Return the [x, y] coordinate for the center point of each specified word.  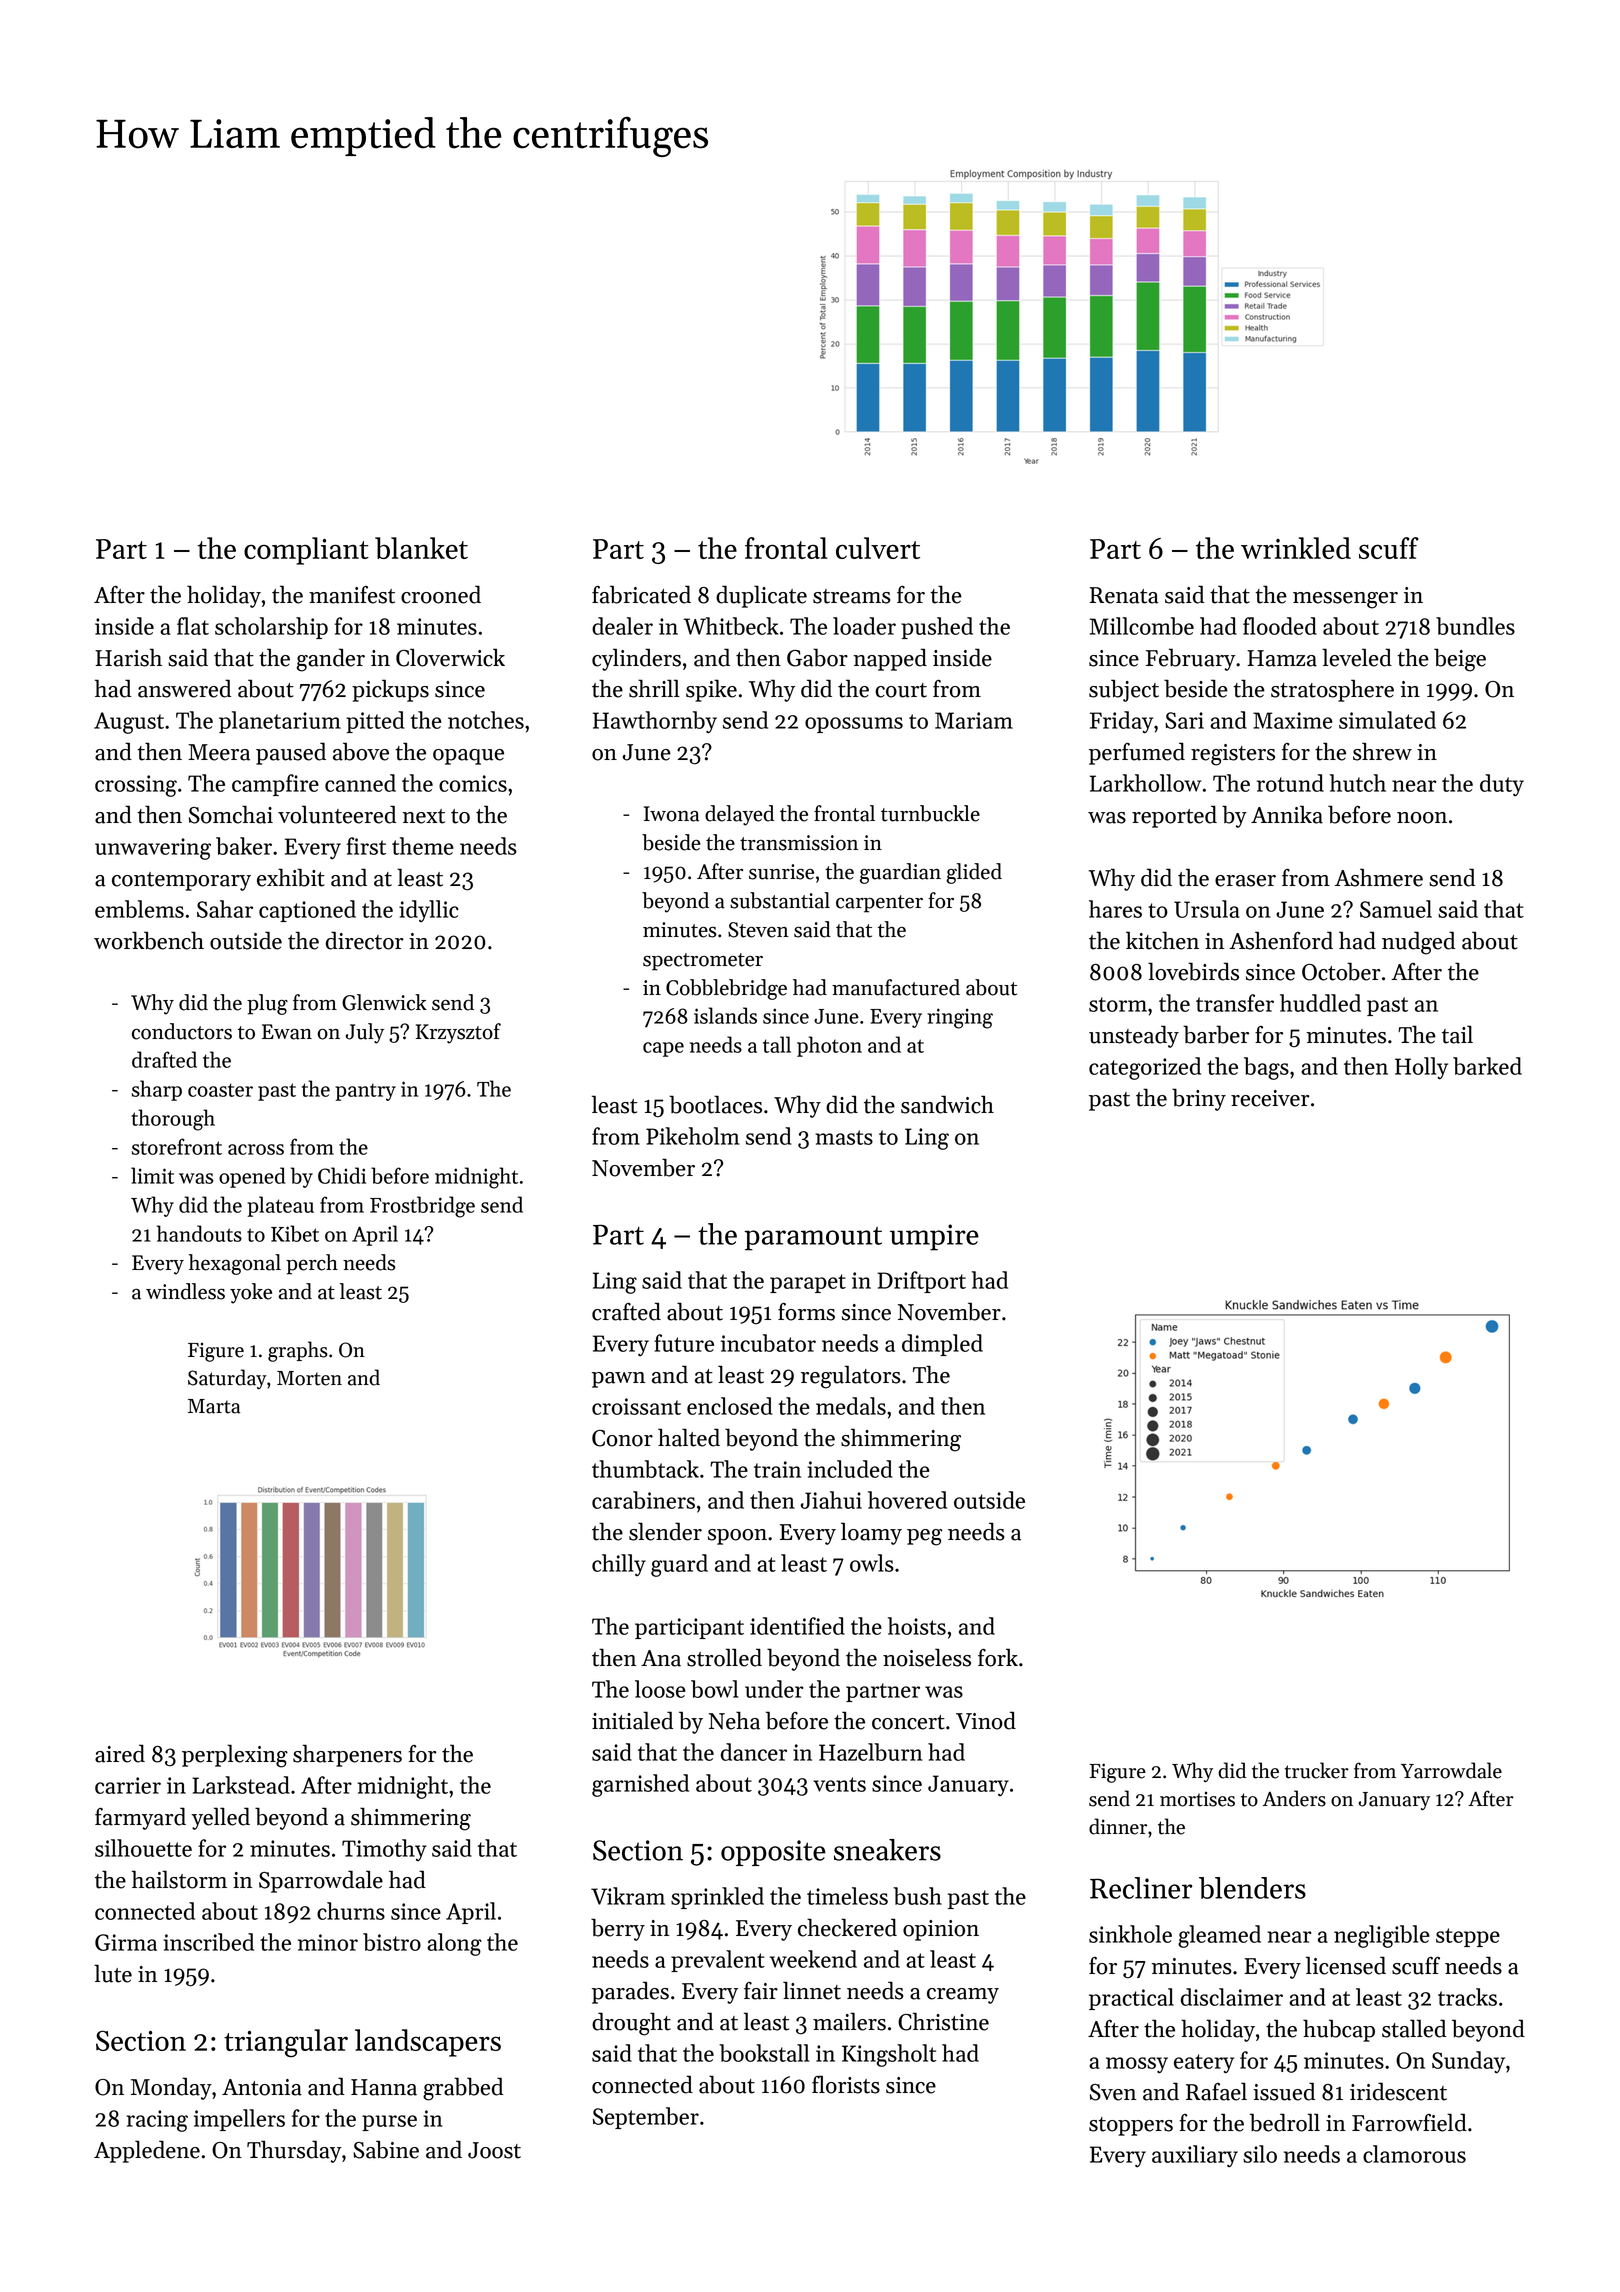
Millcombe [1141, 626]
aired [120, 1753]
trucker [1317, 1770]
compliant [306, 551]
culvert [878, 548]
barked [1487, 1066]
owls [872, 1563]
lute [113, 1973]
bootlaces [715, 1104]
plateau [280, 1206]
